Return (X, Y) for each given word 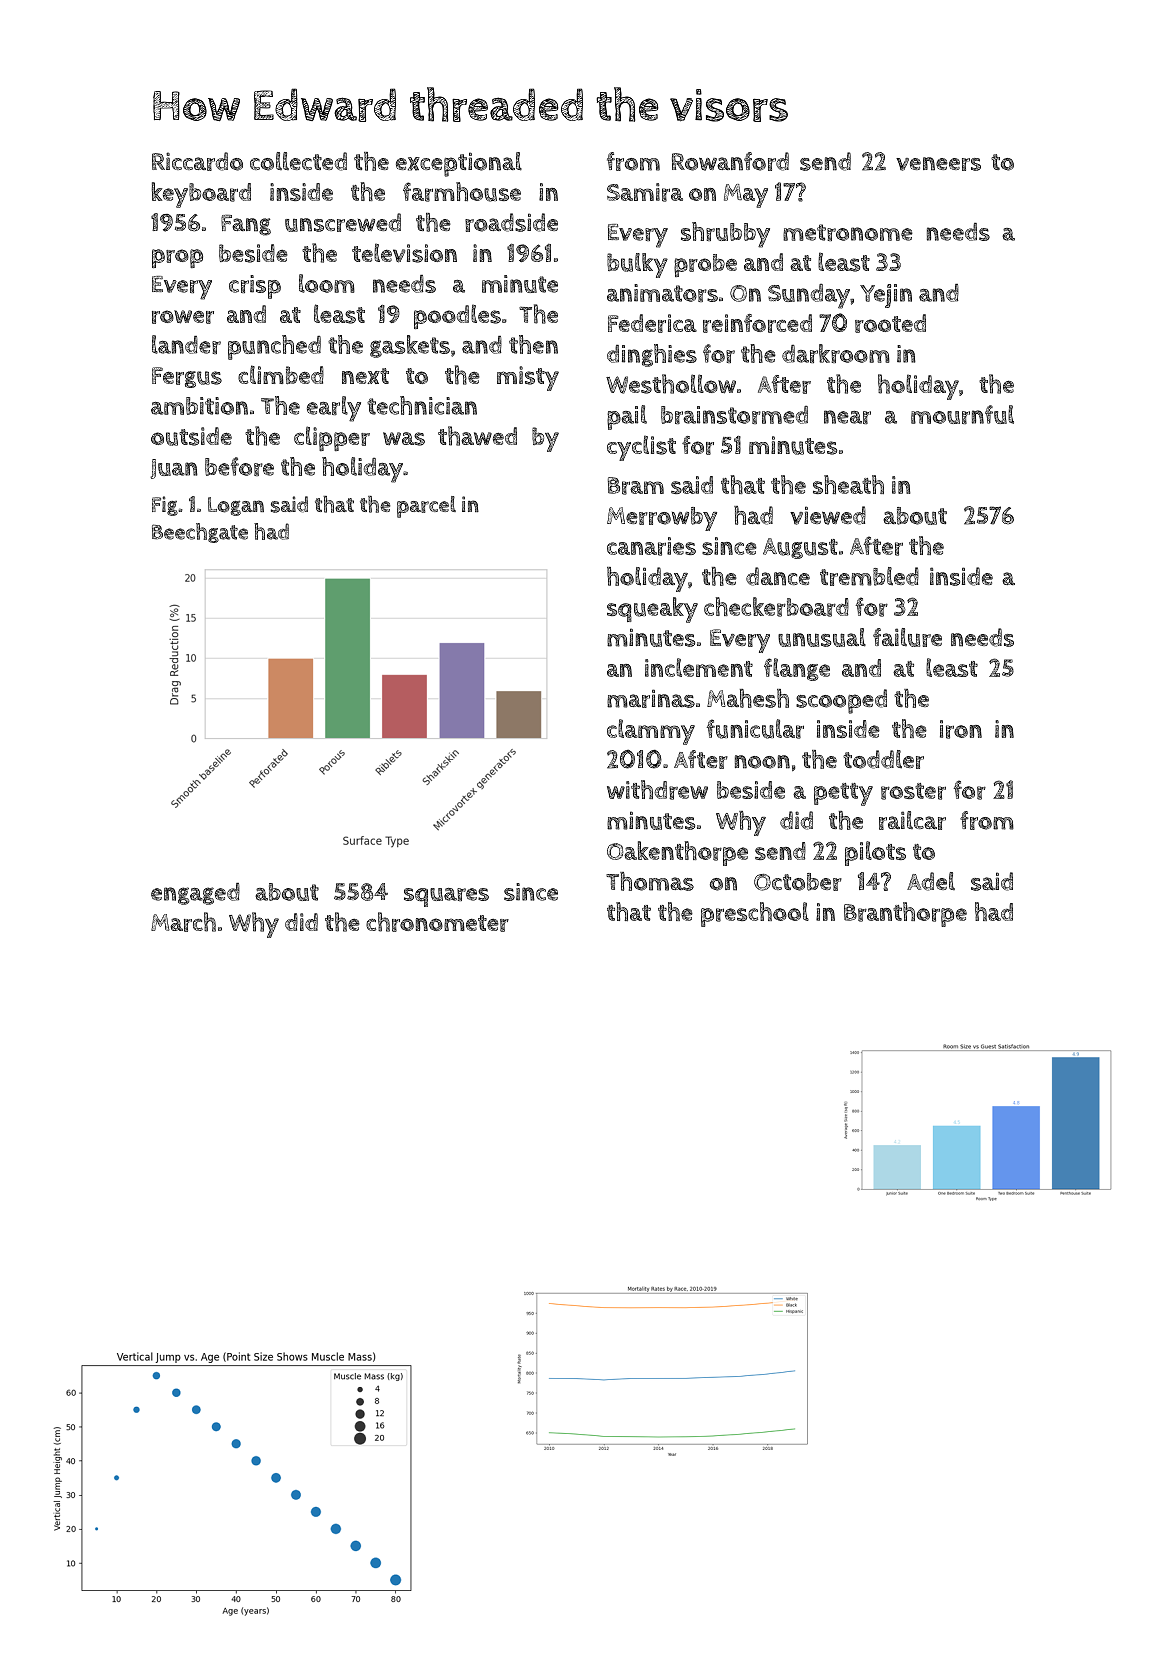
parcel (426, 507)
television (404, 253)
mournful (962, 414)
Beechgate (200, 533)
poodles (457, 316)
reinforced (757, 323)
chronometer (437, 922)
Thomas (650, 881)
